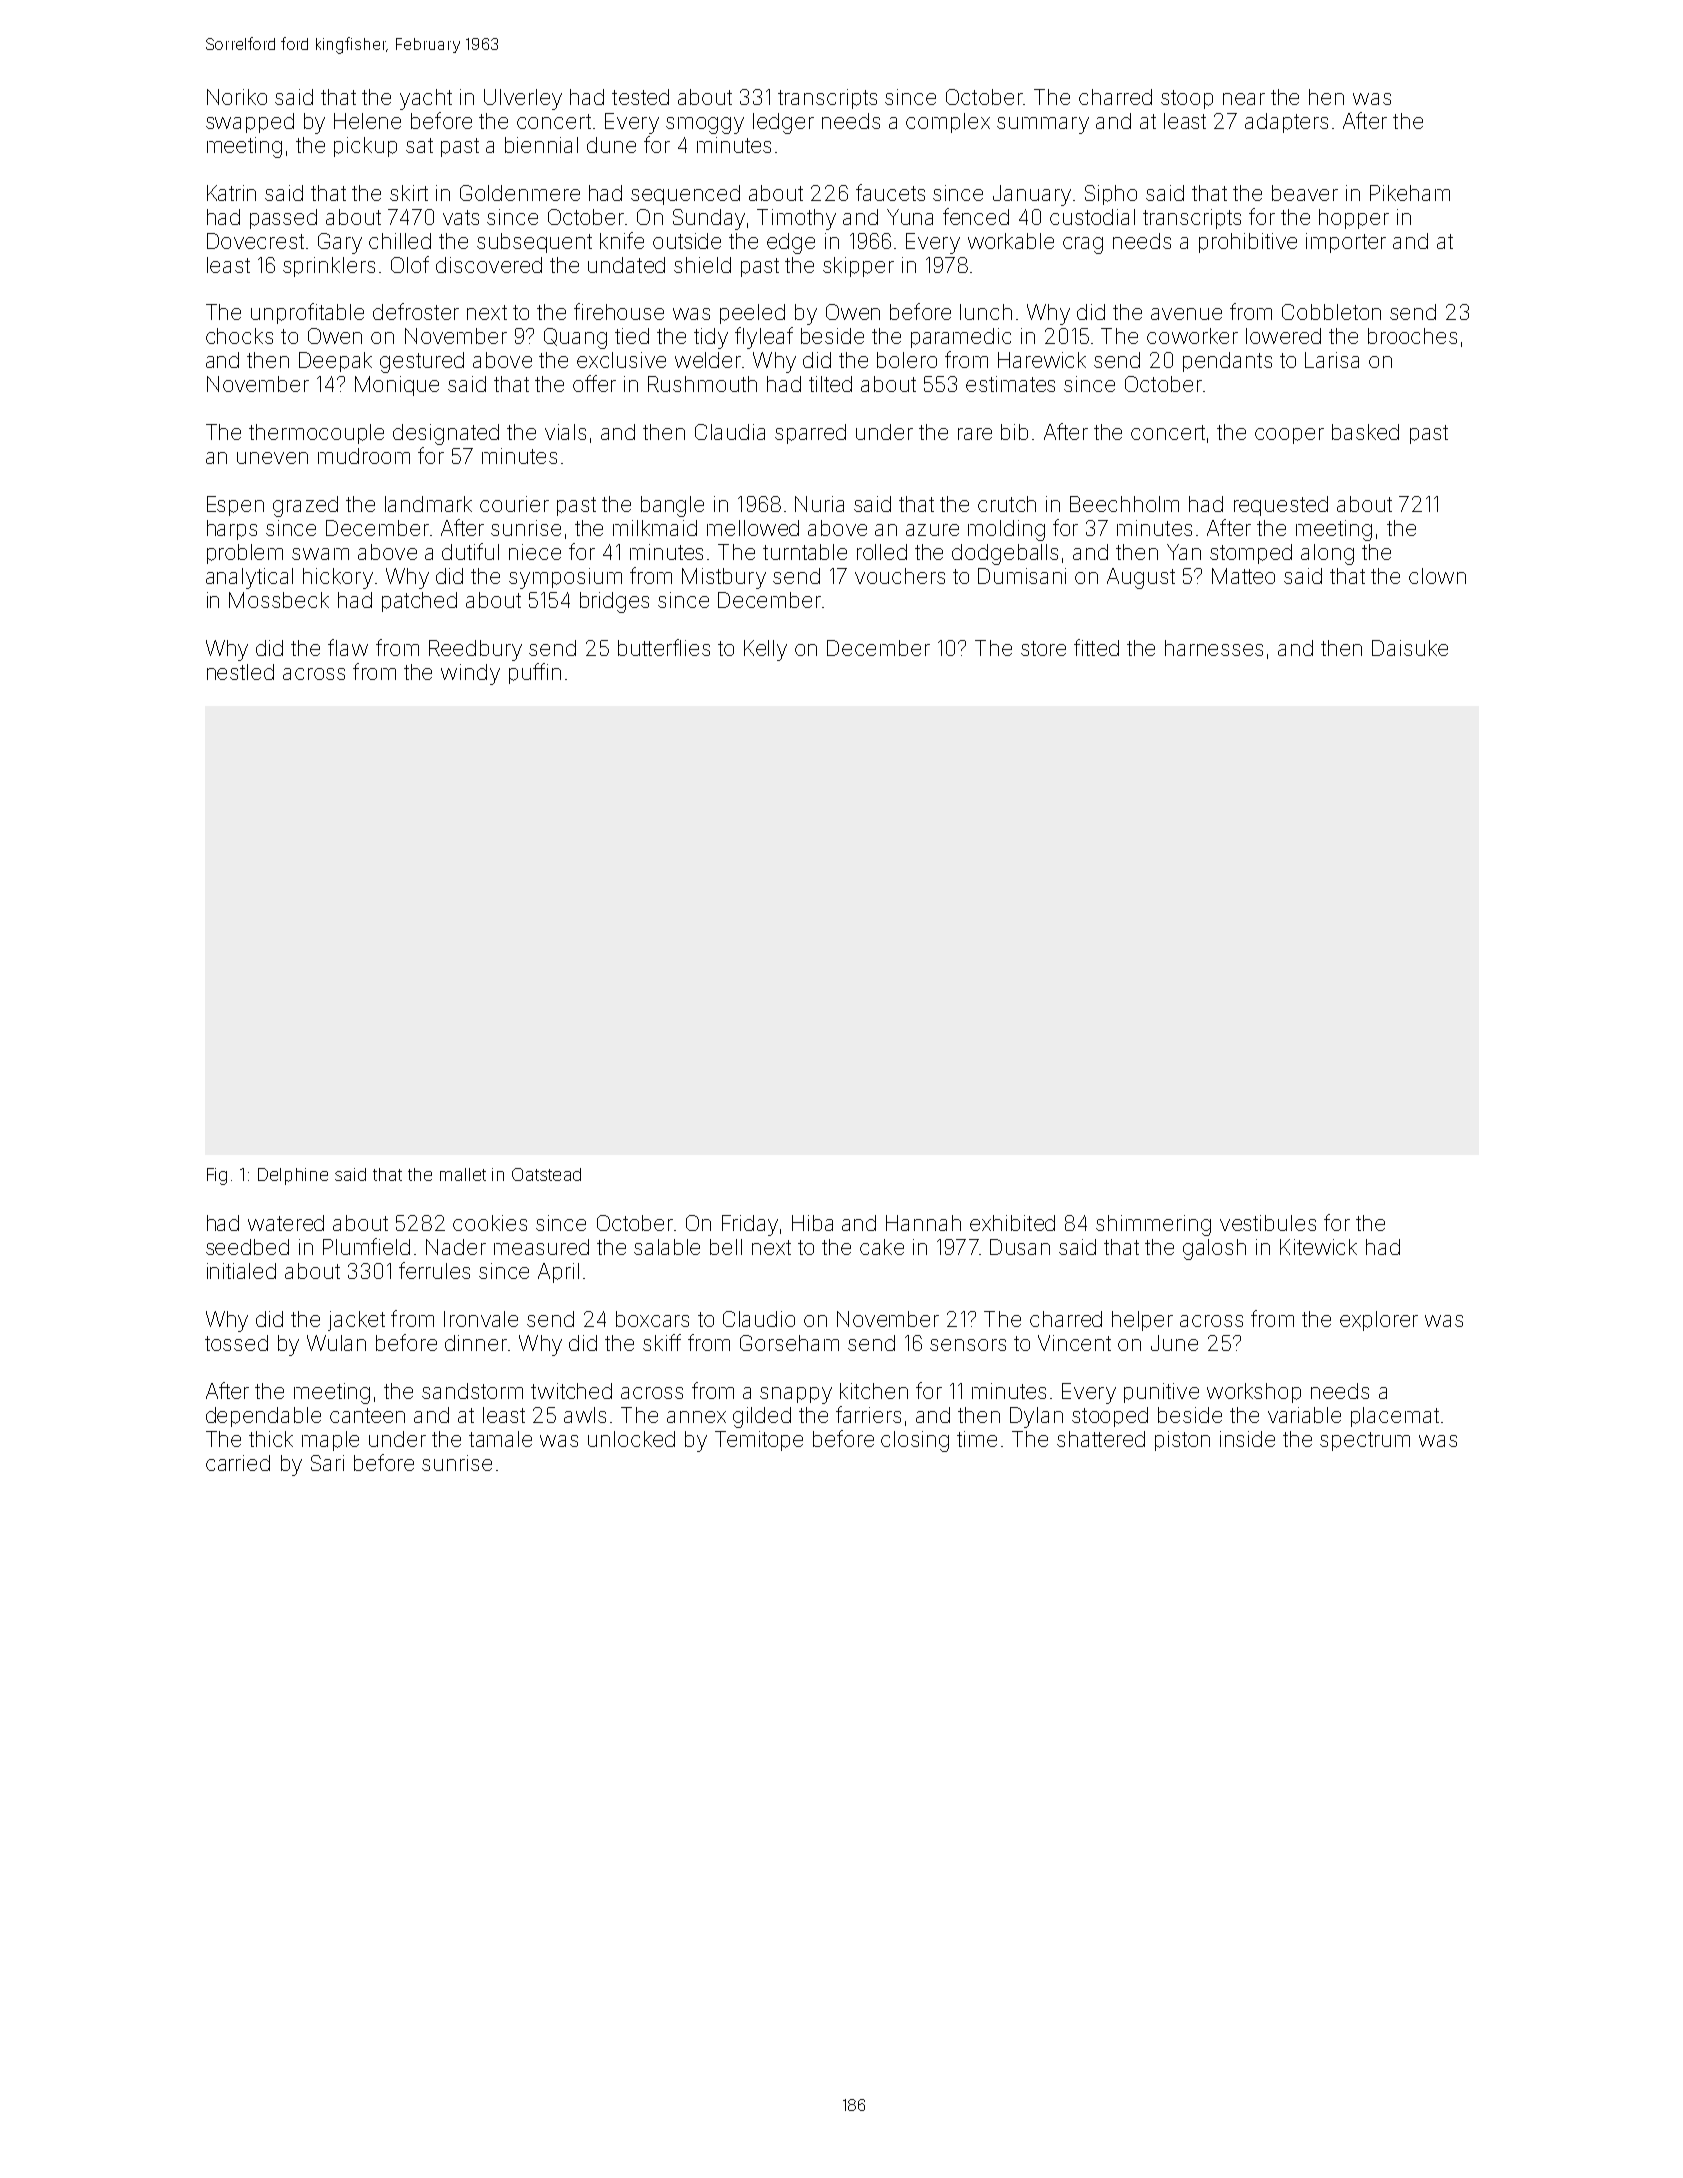 This screenshot has height=2178, width=1683. I want to click on Delphine, so click(293, 1176).
